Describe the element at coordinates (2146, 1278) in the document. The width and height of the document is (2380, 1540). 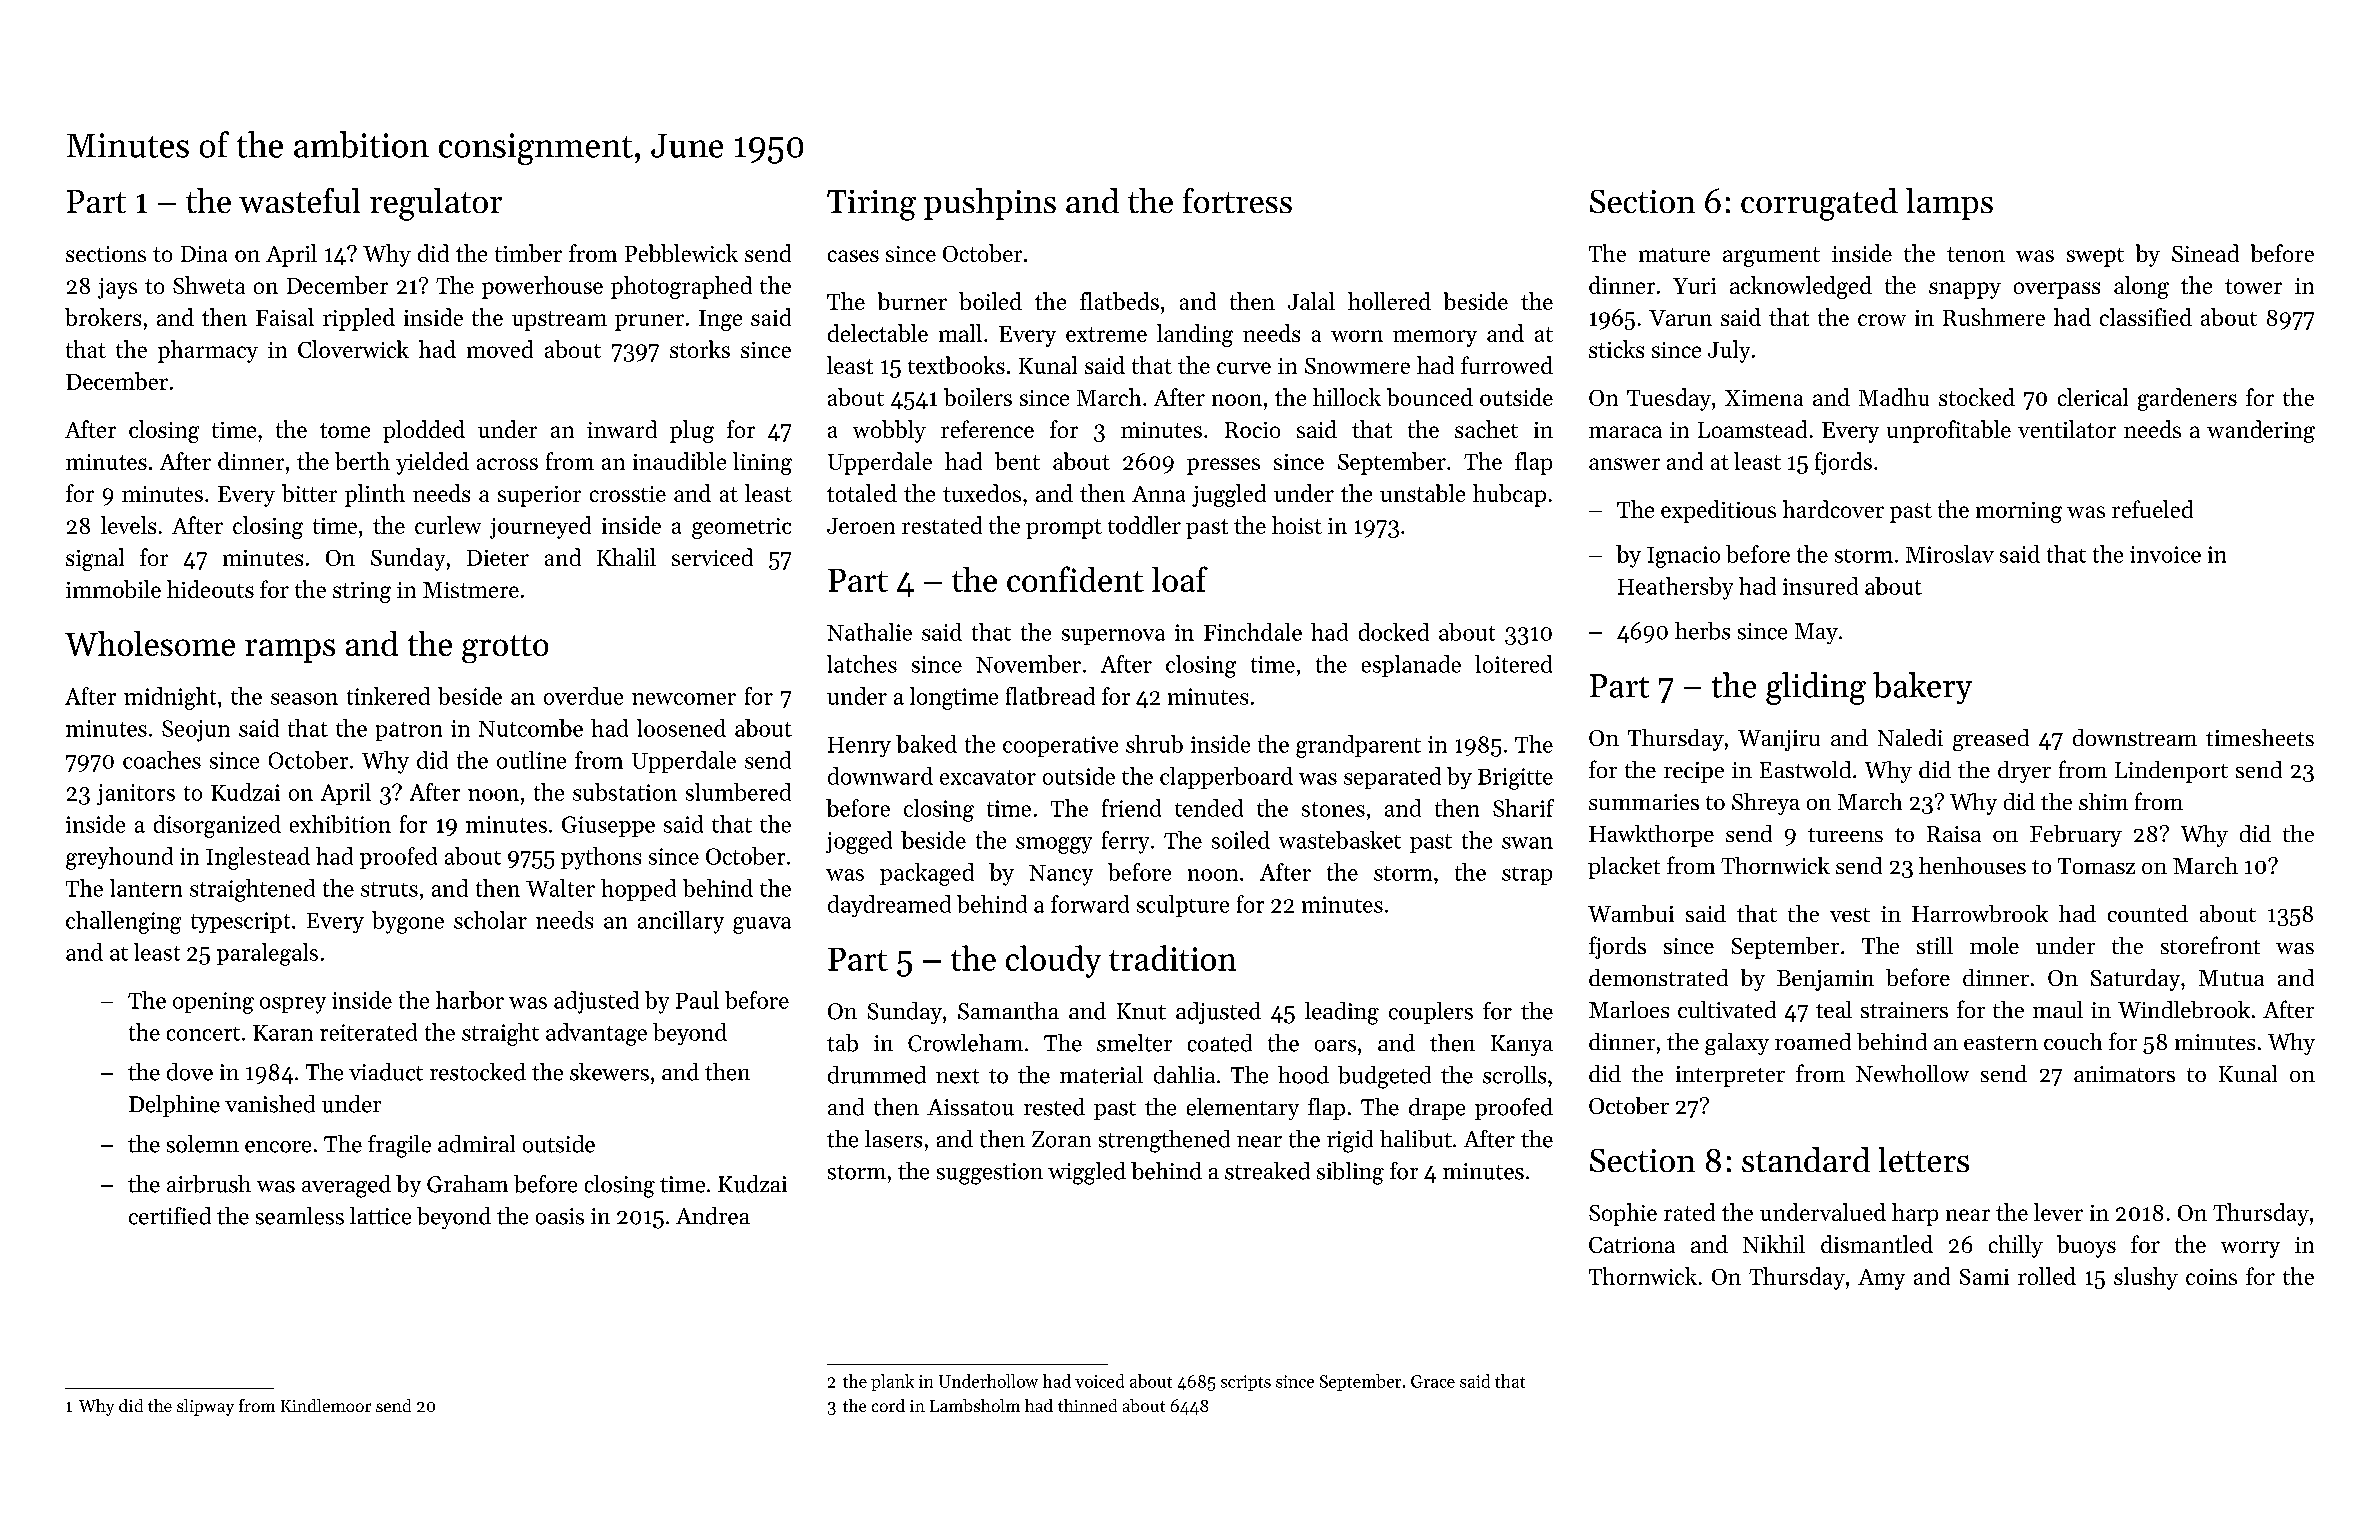
I see `slushy` at that location.
